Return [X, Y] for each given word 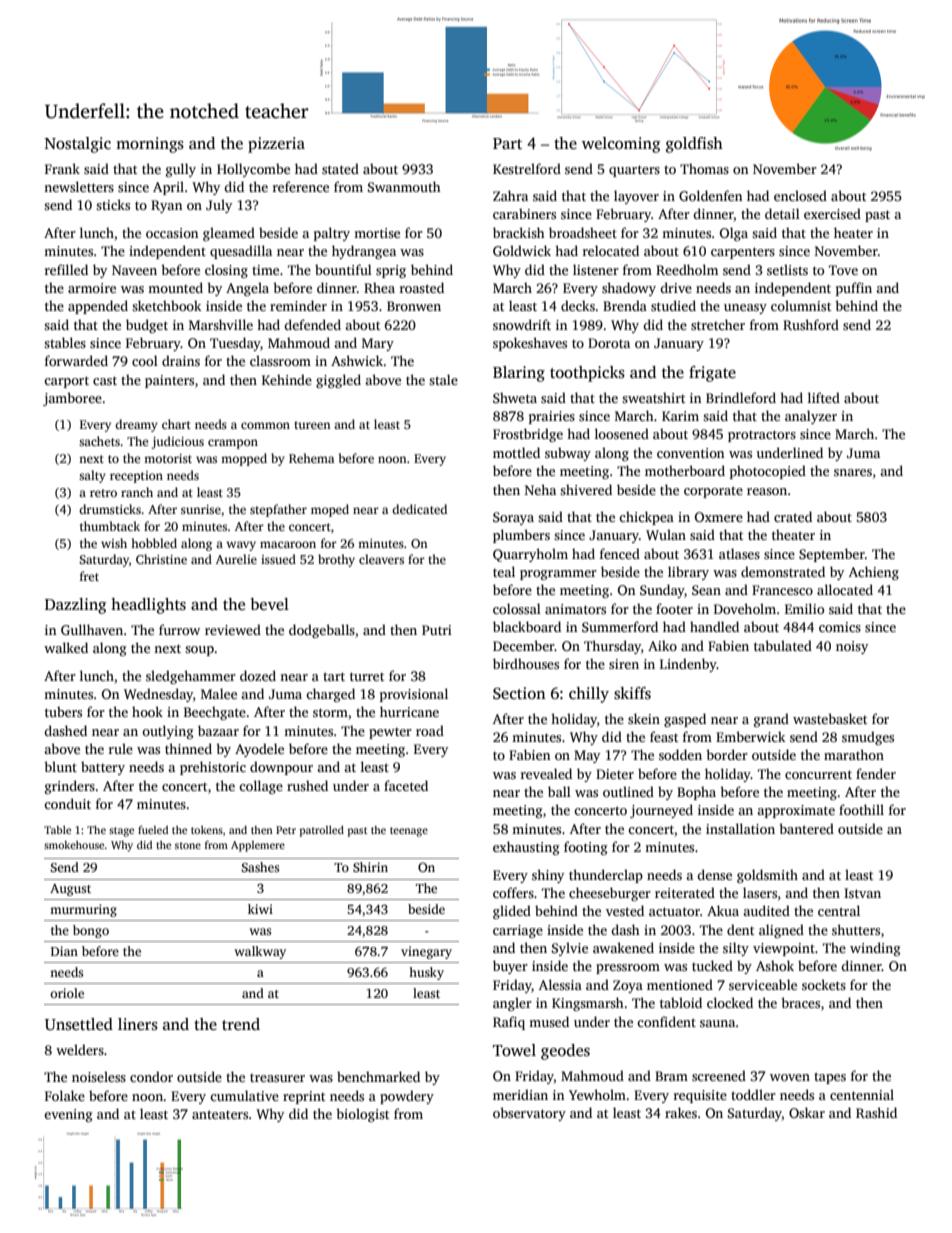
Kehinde [287, 379]
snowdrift [522, 324]
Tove [843, 270]
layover [636, 197]
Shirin [370, 867]
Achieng [874, 573]
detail [782, 213]
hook [147, 711]
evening [68, 1115]
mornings [150, 145]
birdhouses [526, 663]
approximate [796, 811]
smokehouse [74, 845]
